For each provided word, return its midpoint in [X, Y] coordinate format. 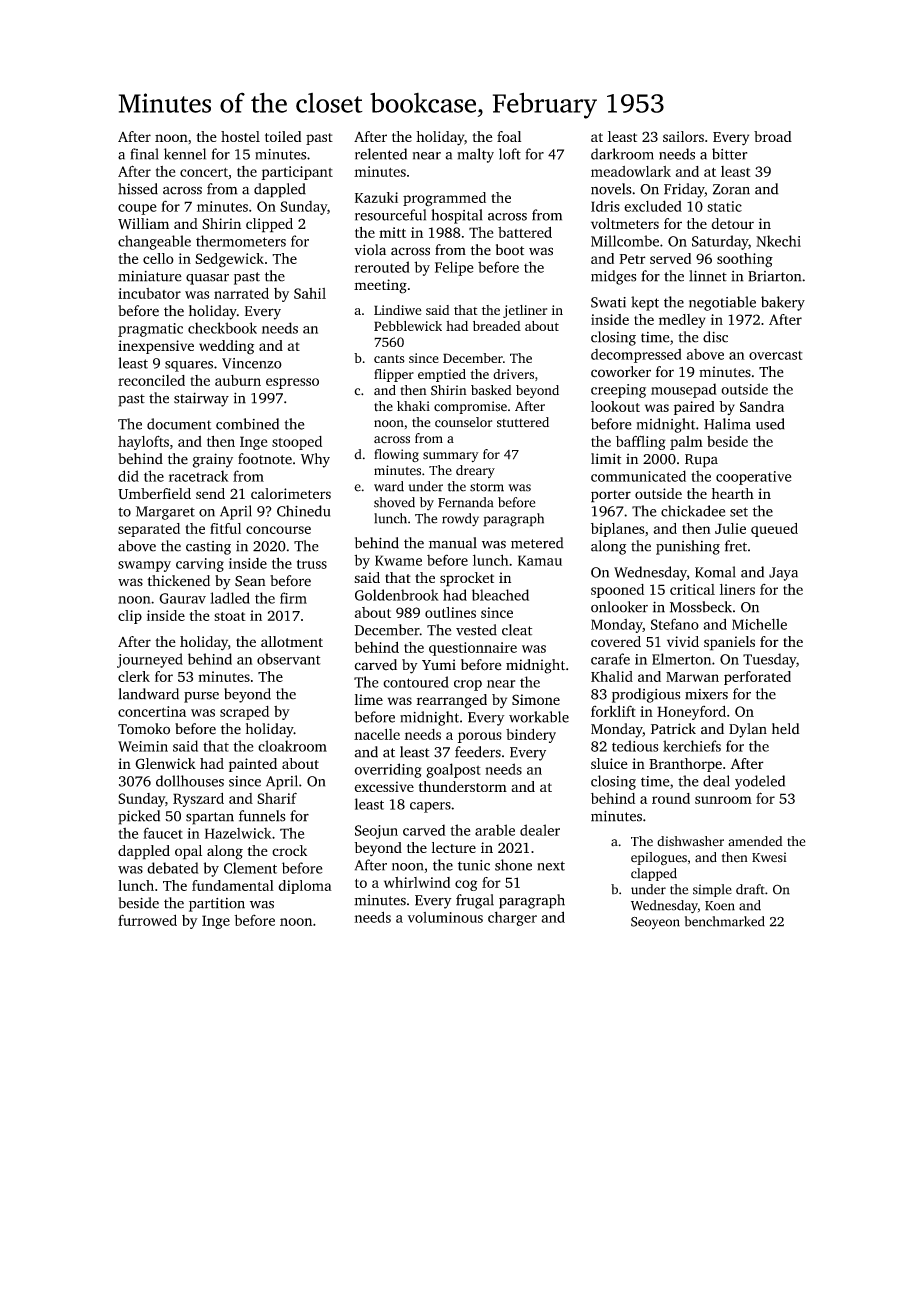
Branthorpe [685, 765]
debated [173, 868]
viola [370, 250]
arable [495, 830]
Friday [684, 190]
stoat [230, 616]
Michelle [759, 624]
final [144, 154]
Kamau [540, 560]
